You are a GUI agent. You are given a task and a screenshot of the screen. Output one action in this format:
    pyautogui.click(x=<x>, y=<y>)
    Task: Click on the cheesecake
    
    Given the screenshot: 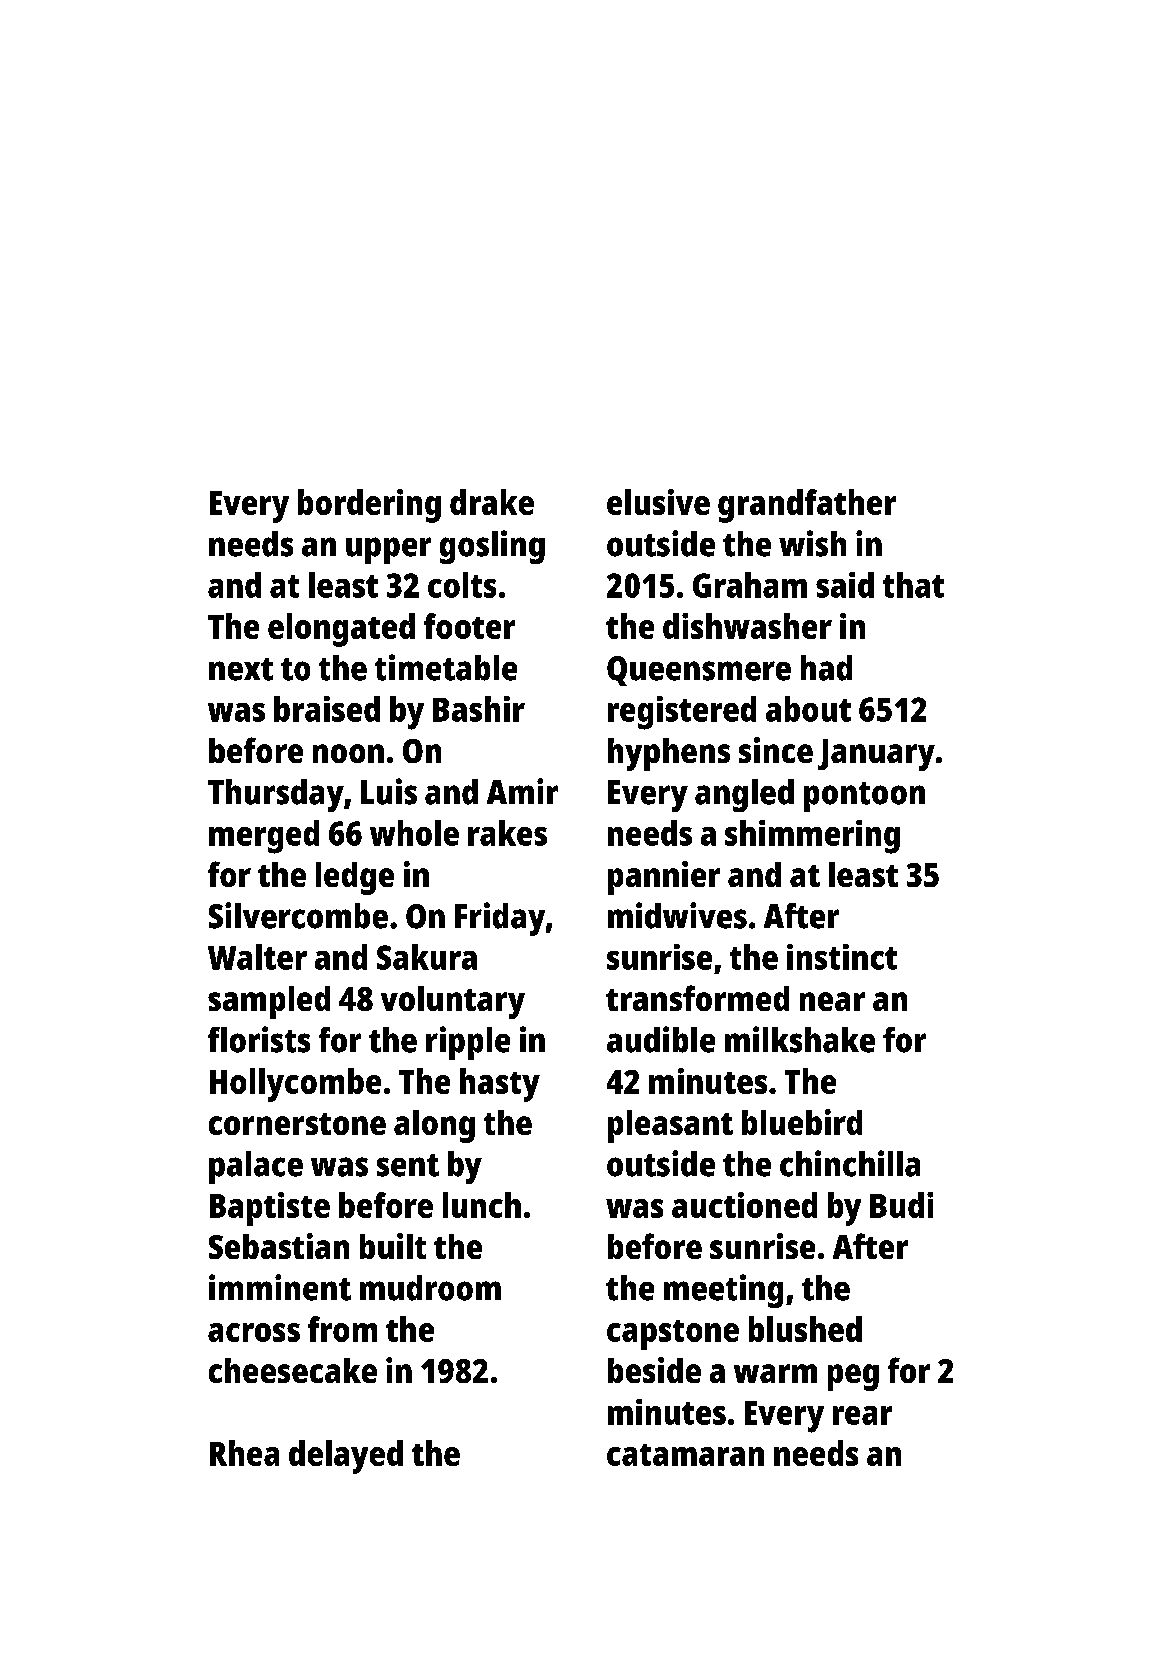 What is the action you would take?
    pyautogui.click(x=293, y=1370)
